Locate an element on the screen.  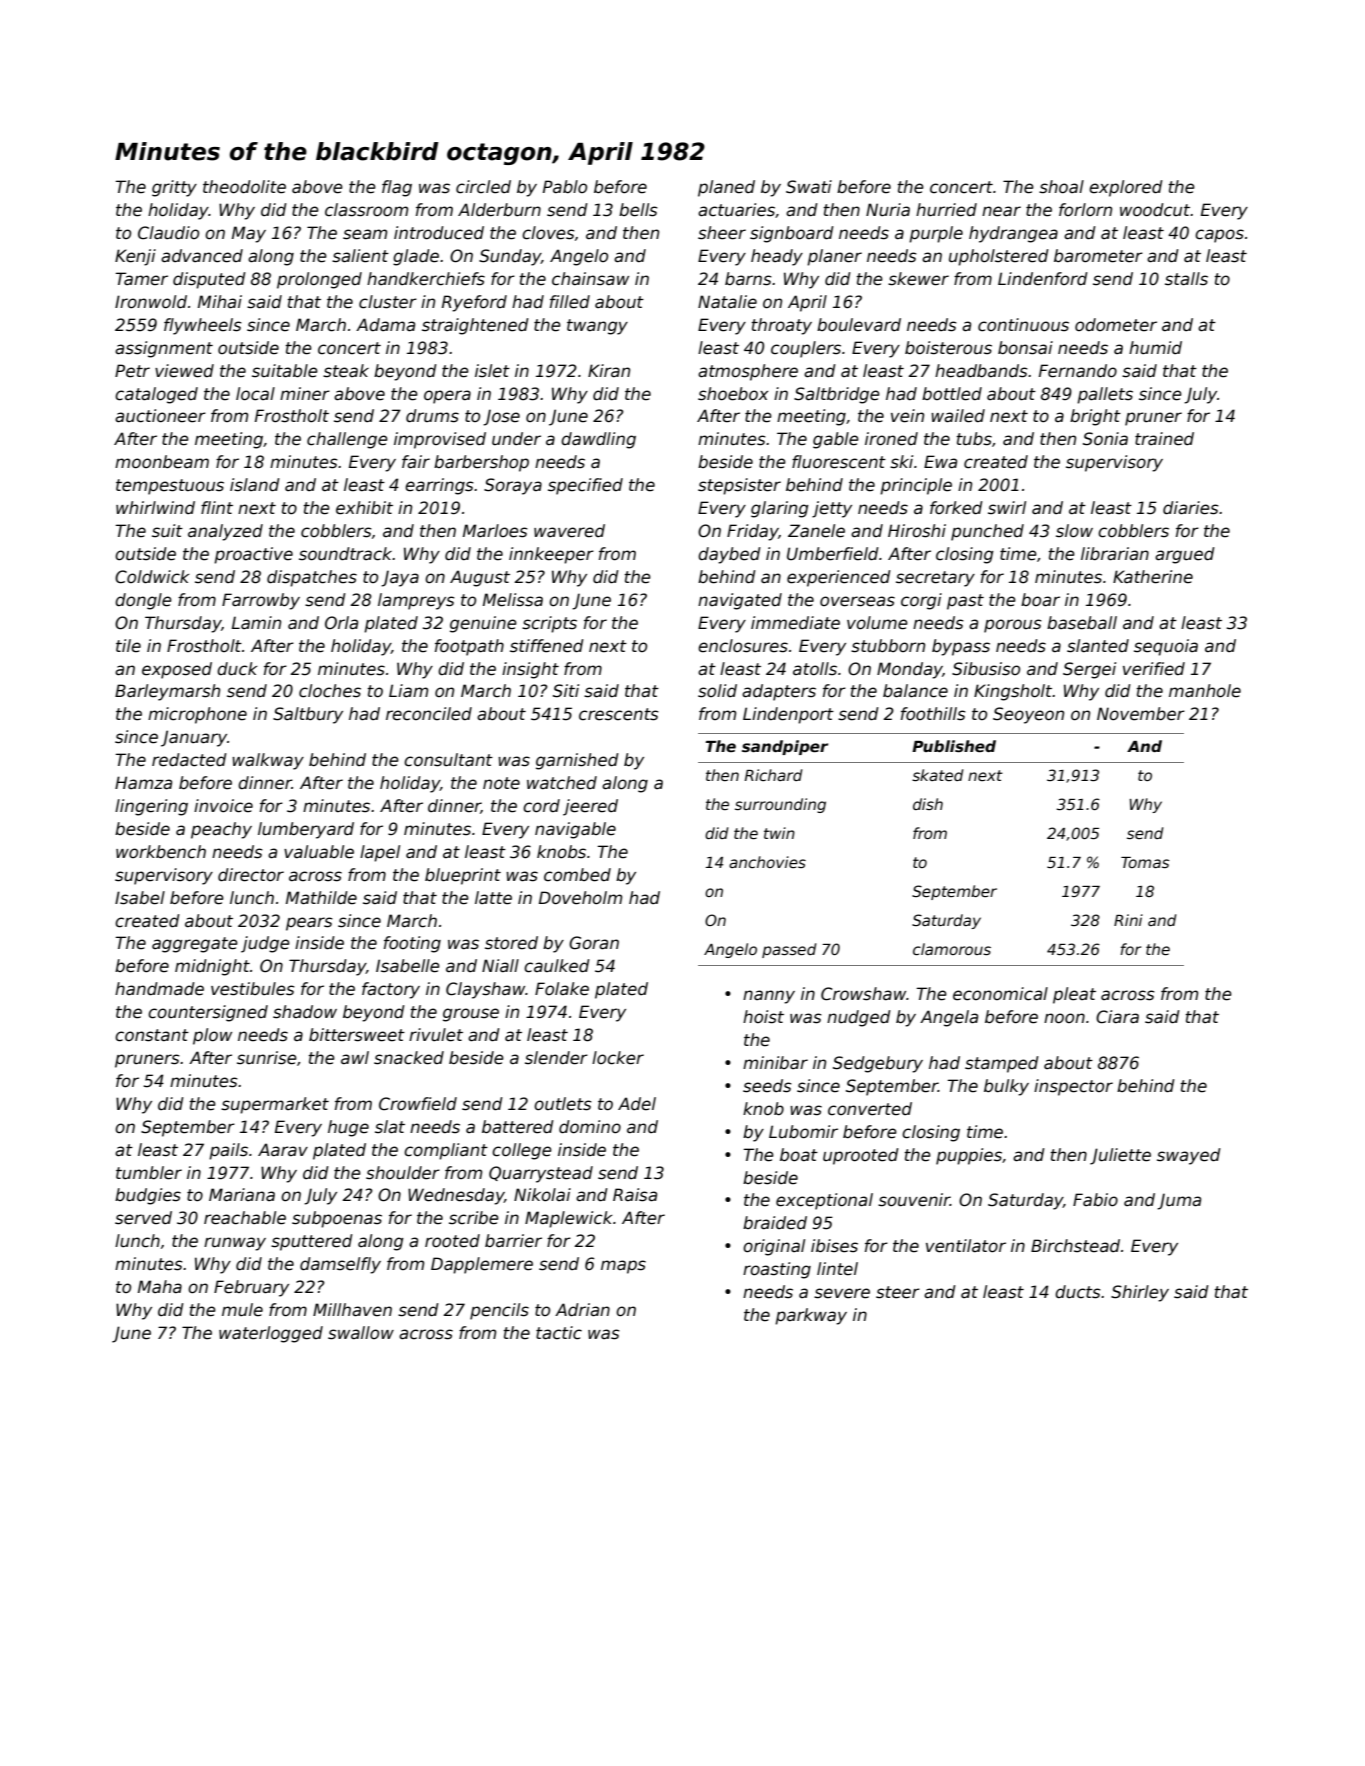
disputed is located at coordinates (209, 280).
